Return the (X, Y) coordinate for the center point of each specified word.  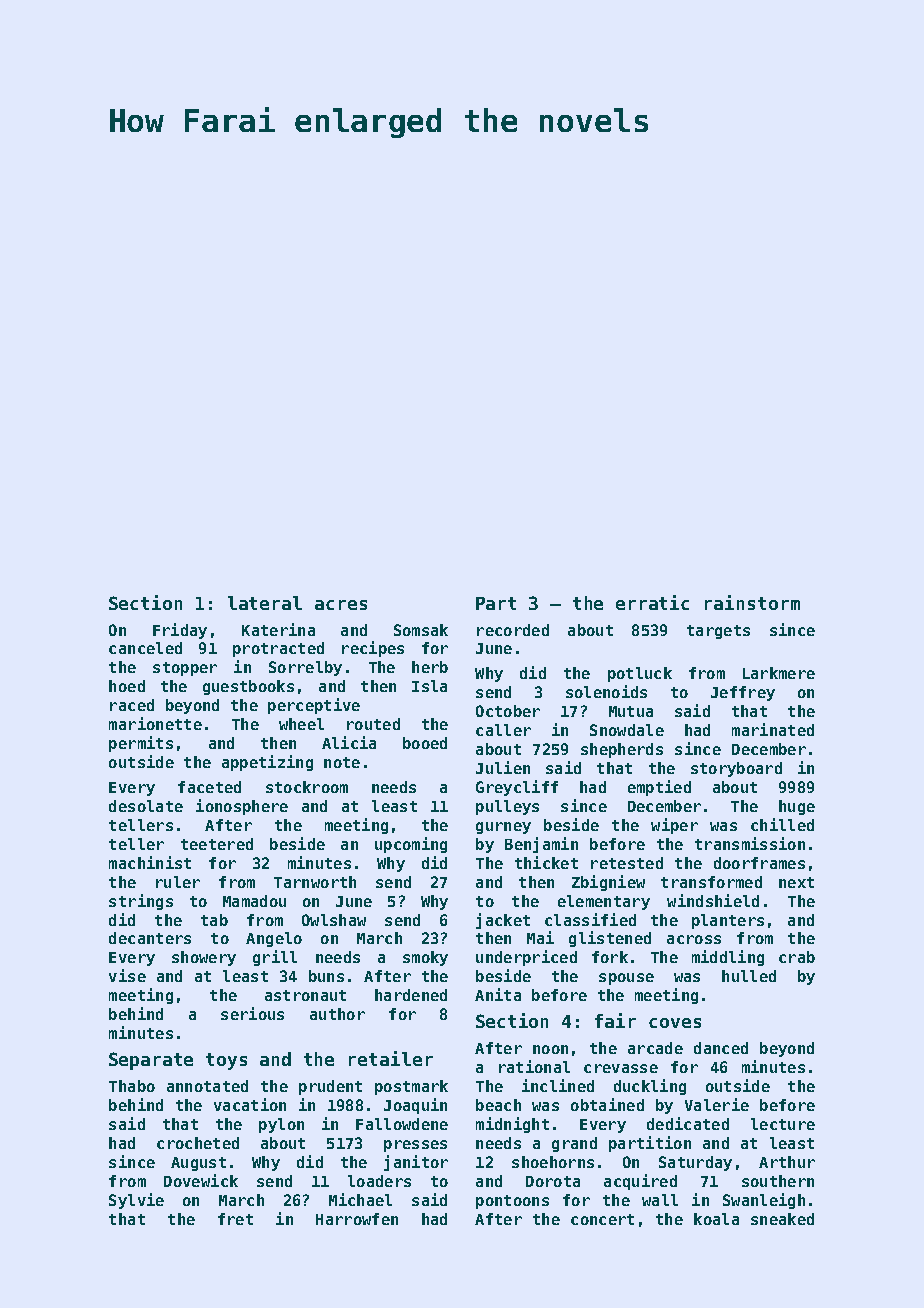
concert (602, 1219)
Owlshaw (334, 920)
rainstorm (752, 602)
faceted (209, 787)
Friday (180, 631)
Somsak (421, 630)
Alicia (349, 742)
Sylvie (136, 1201)
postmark (411, 1087)
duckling (650, 1087)
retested (627, 863)
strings (141, 902)
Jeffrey (743, 693)
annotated (207, 1086)
